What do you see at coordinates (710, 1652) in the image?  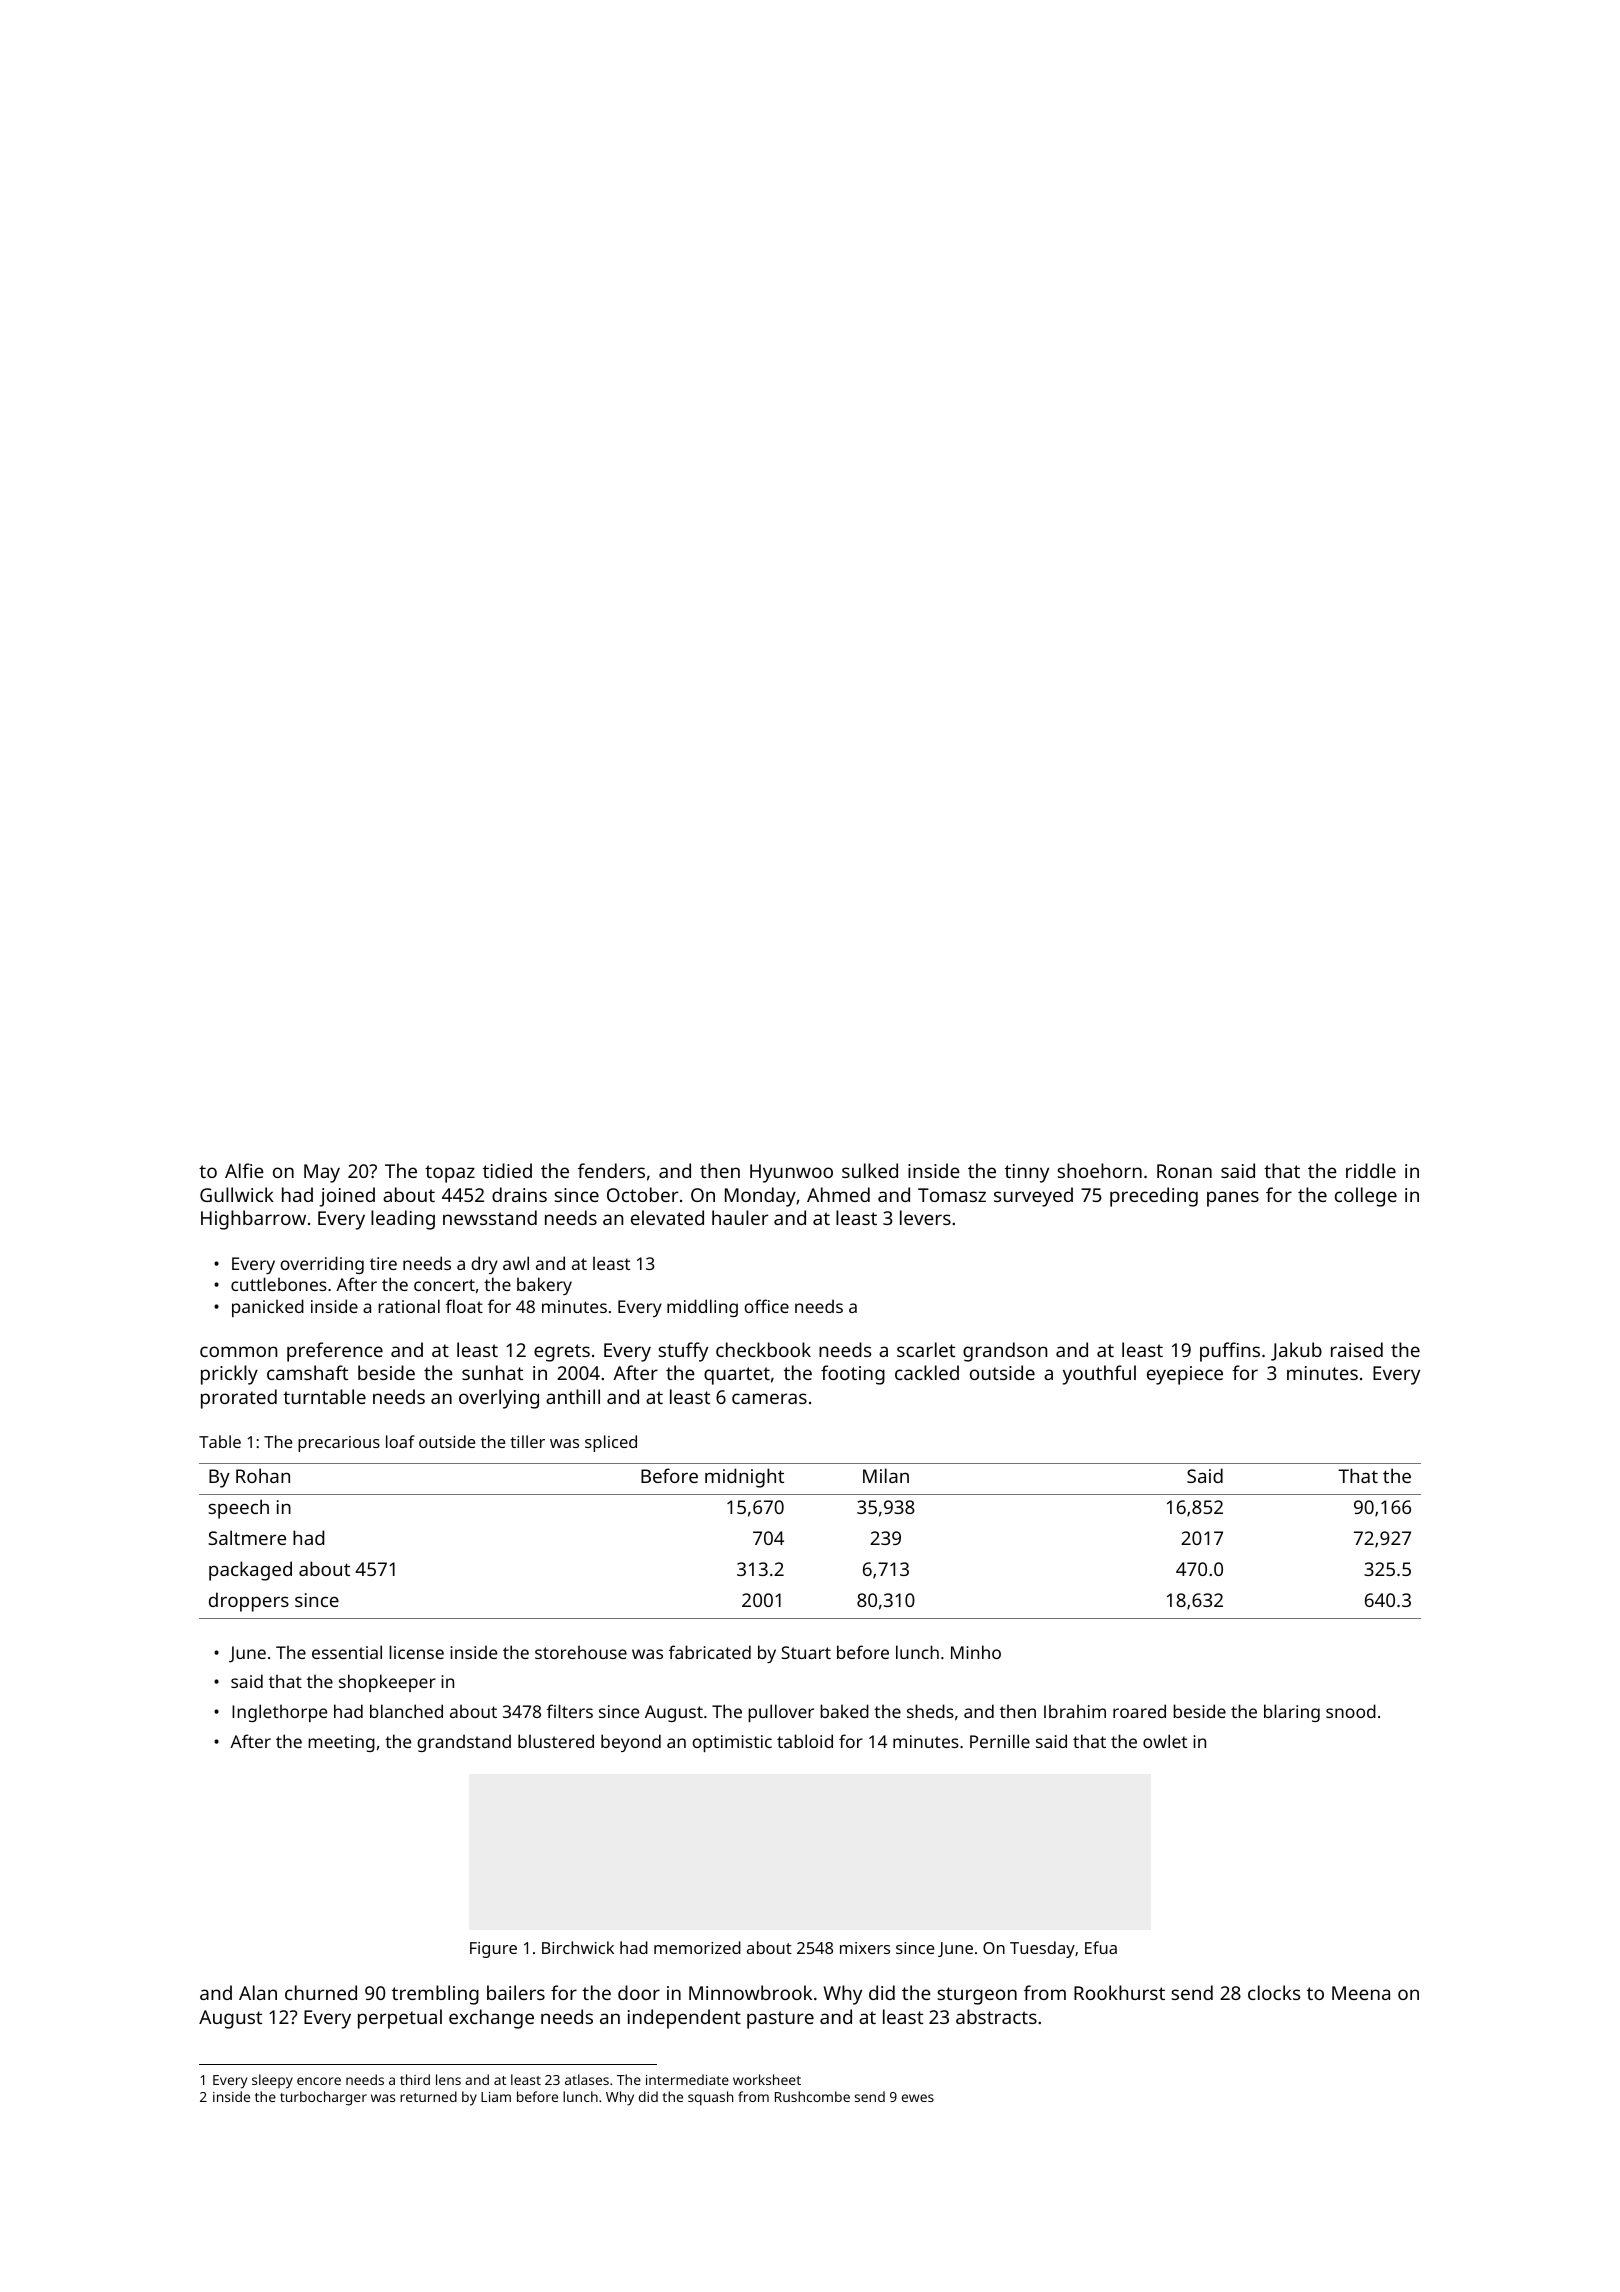 I see `fabricated` at bounding box center [710, 1652].
